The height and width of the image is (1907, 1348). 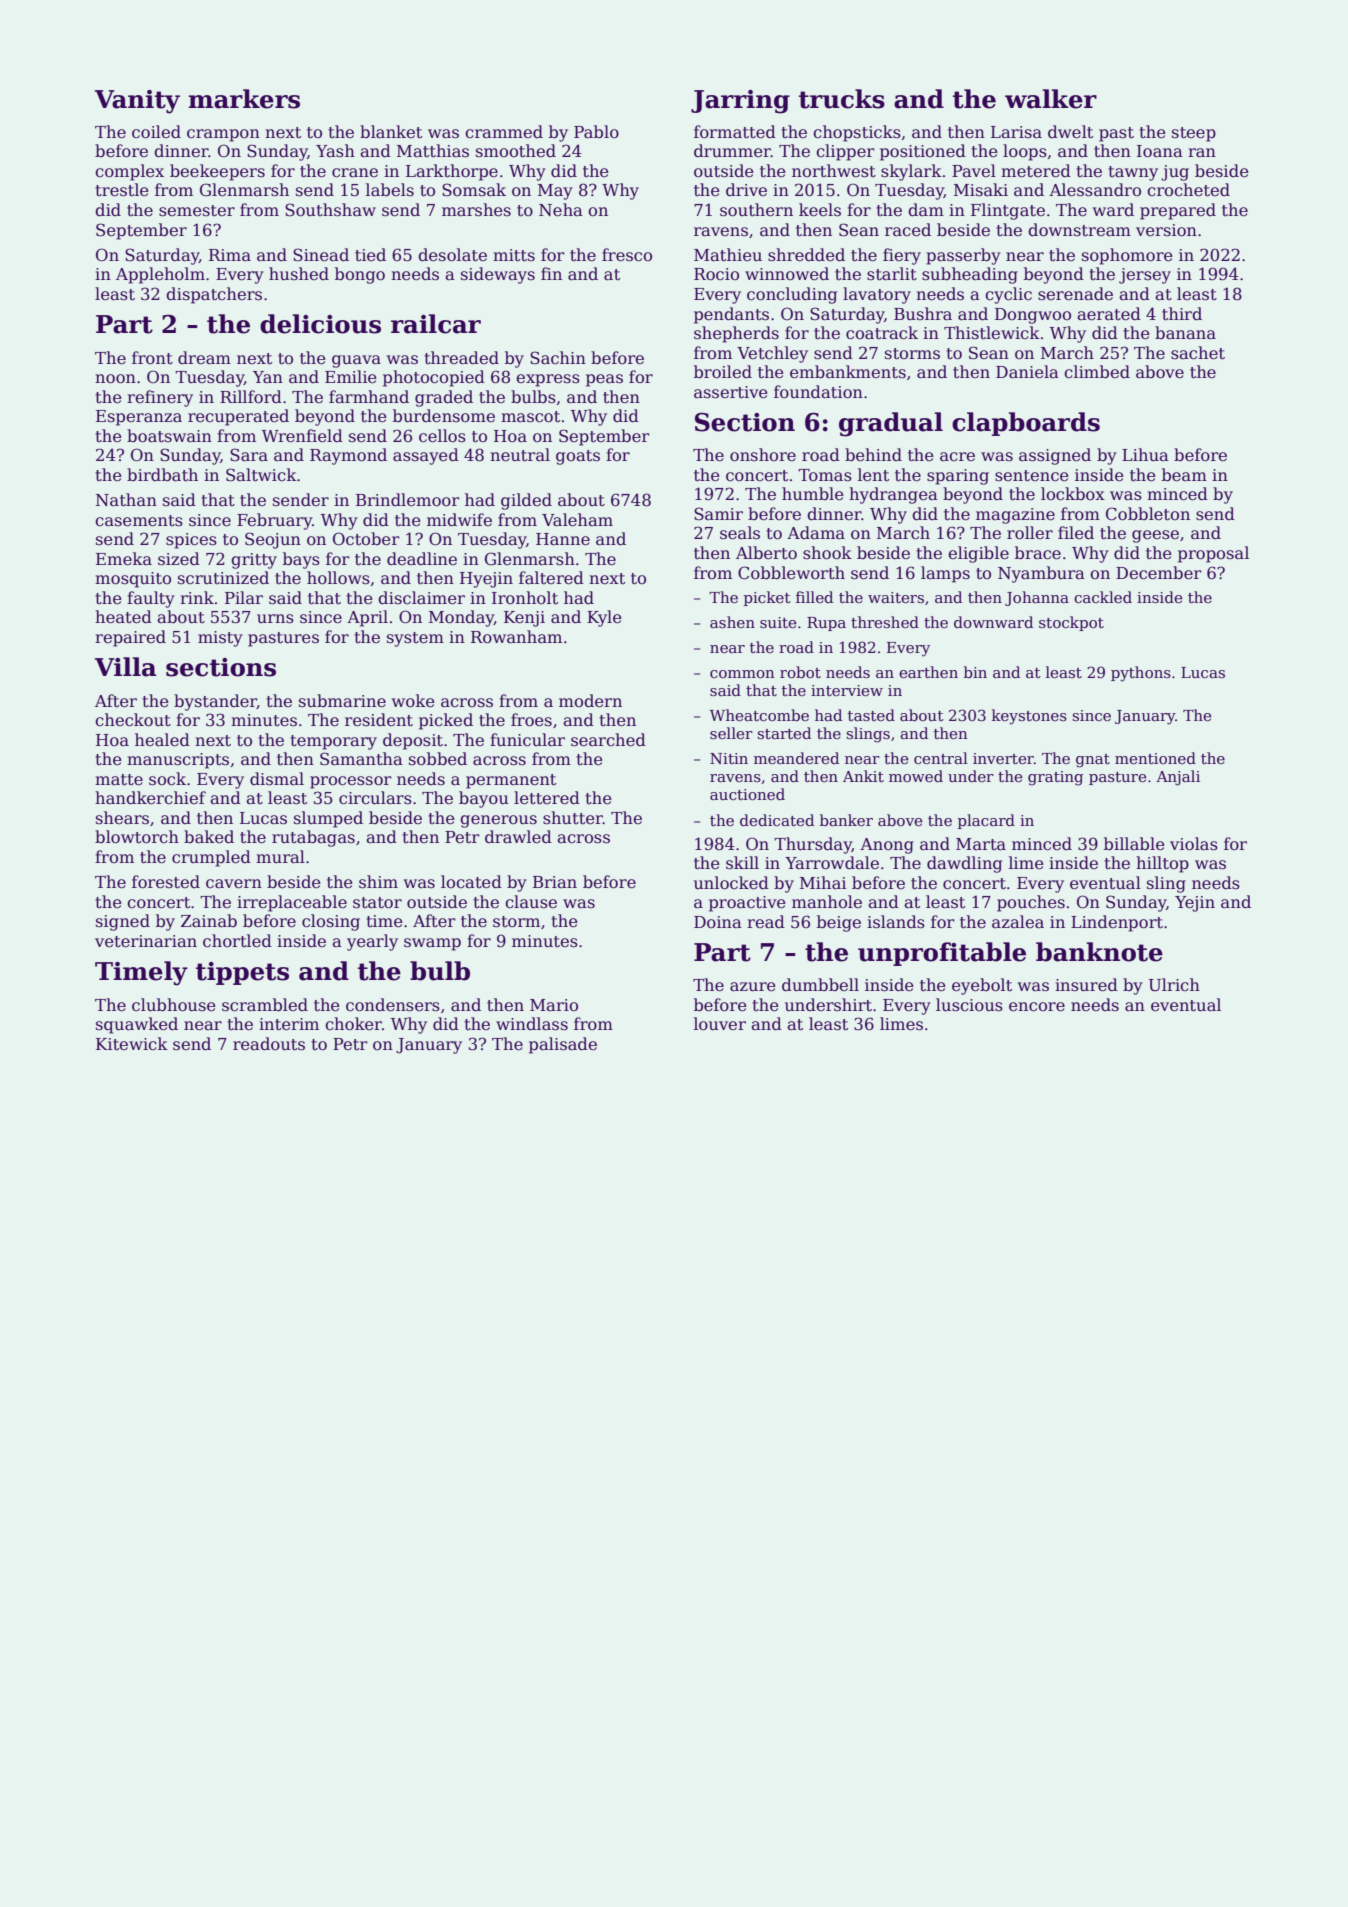 I want to click on Brindlemoor, so click(x=408, y=500).
